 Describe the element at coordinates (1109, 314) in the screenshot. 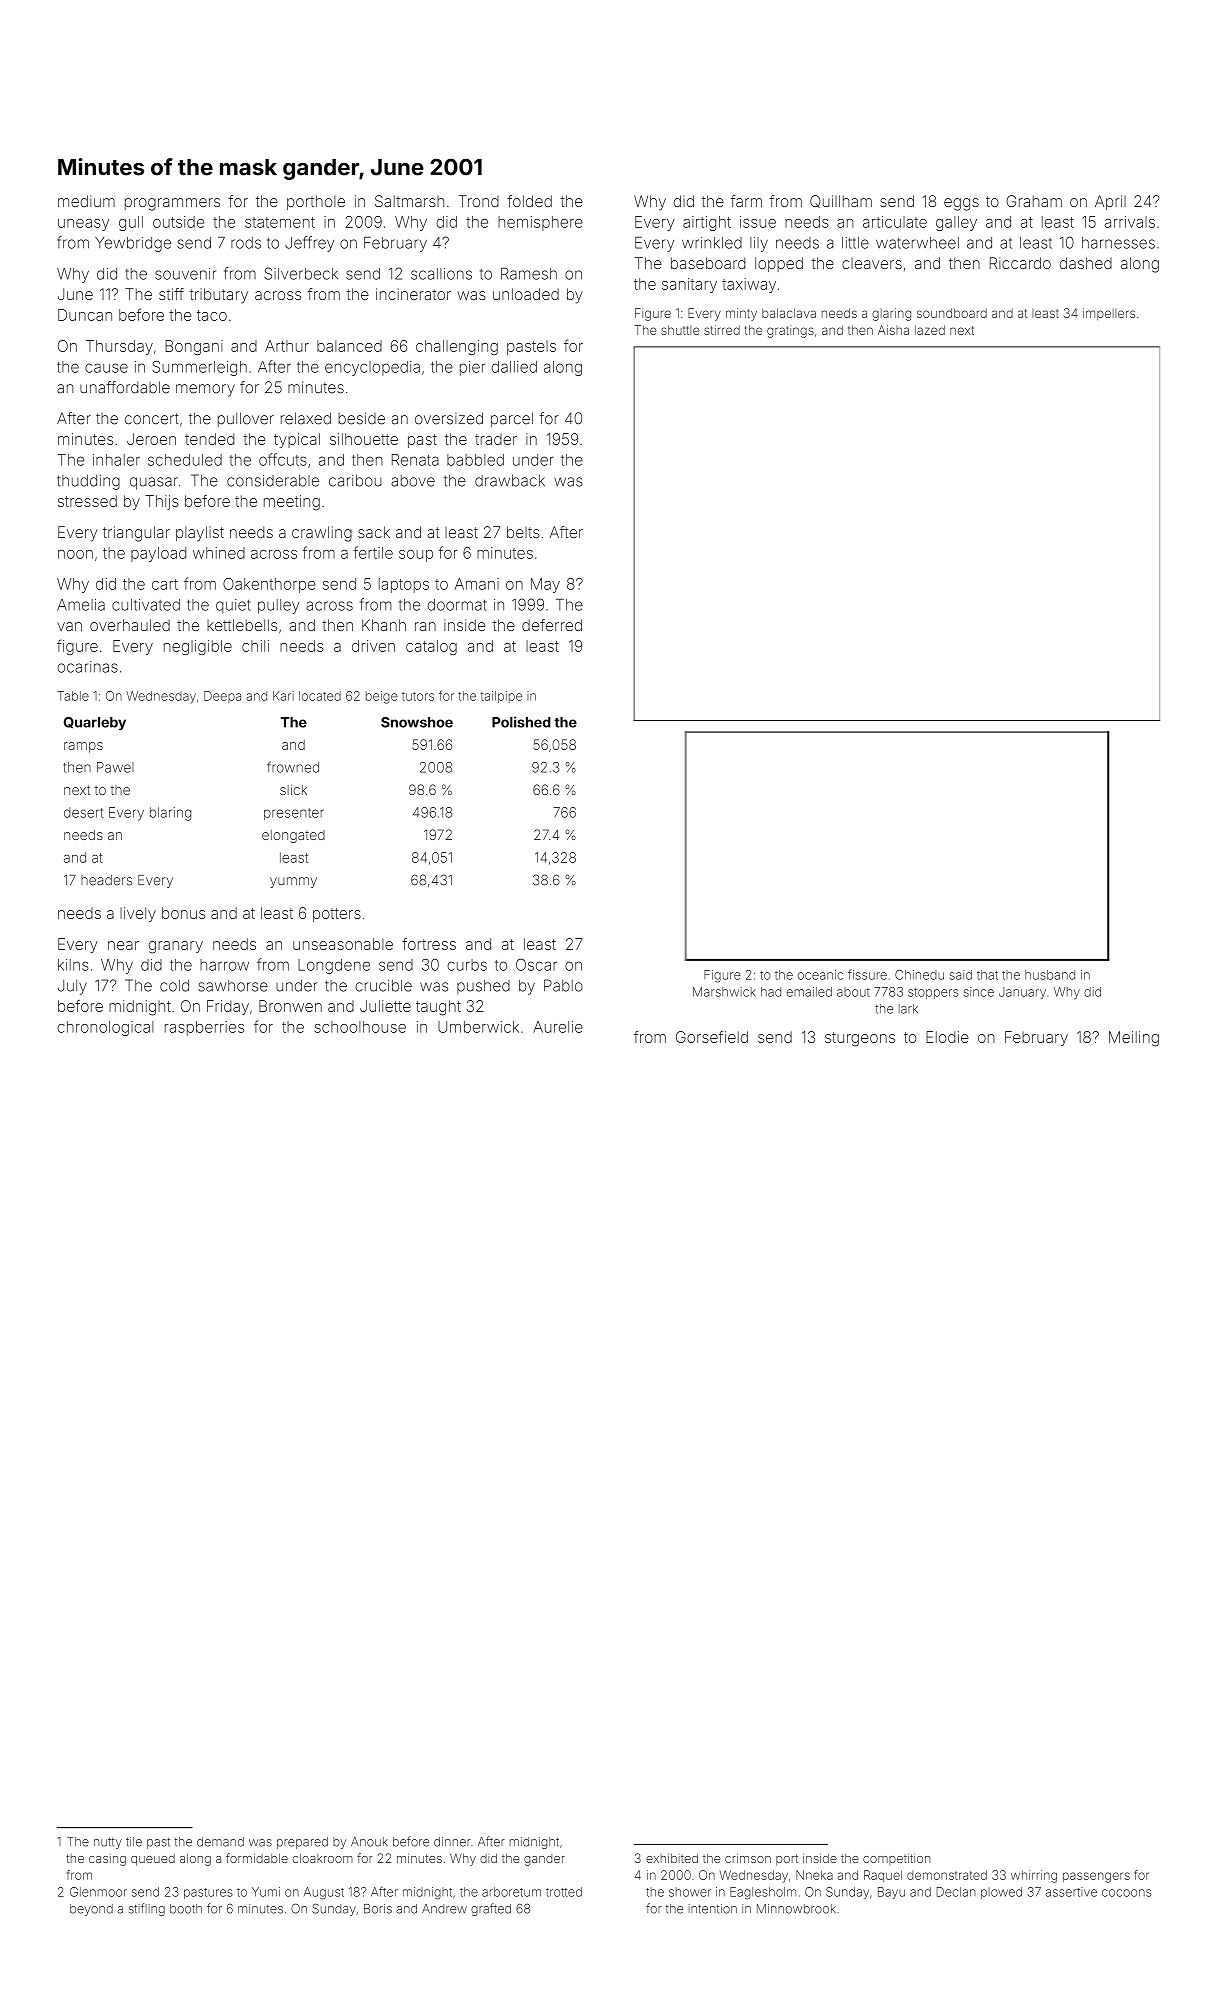

I see `impellers` at that location.
